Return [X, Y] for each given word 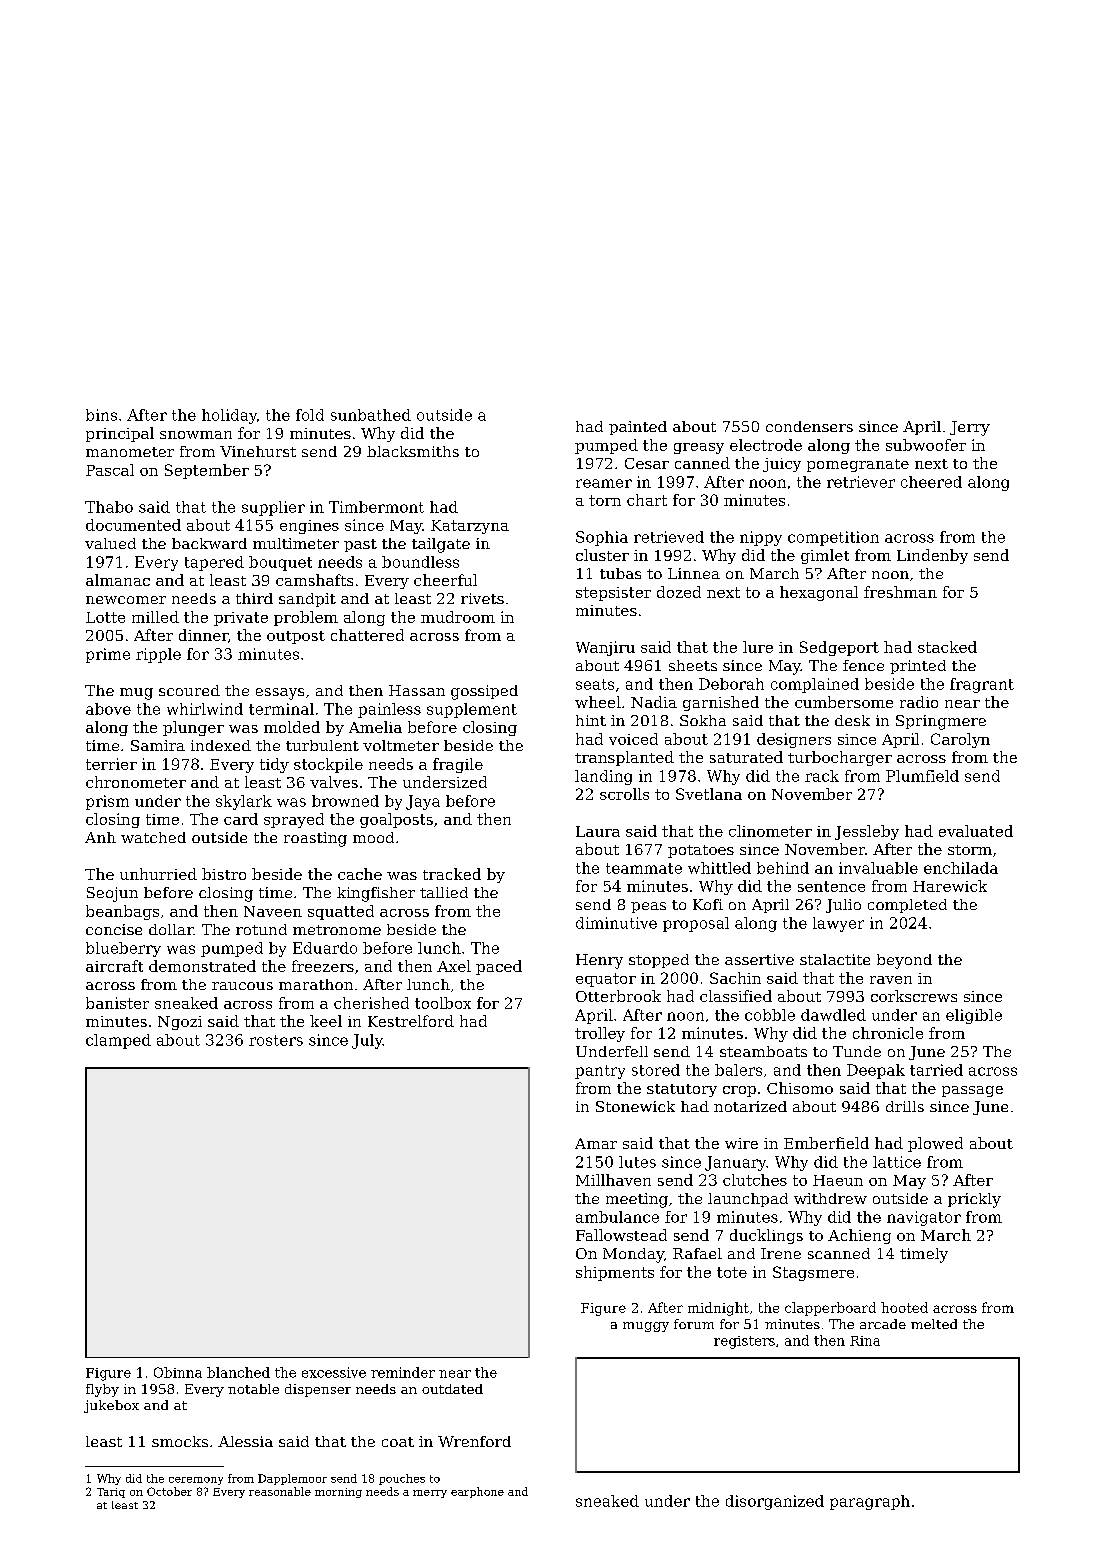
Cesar [647, 463]
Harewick [950, 886]
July [367, 1041]
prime [108, 655]
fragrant [982, 685]
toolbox [443, 1003]
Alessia [245, 1441]
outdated [452, 1389]
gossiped [484, 692]
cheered [931, 482]
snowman [196, 435]
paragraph [870, 1502]
